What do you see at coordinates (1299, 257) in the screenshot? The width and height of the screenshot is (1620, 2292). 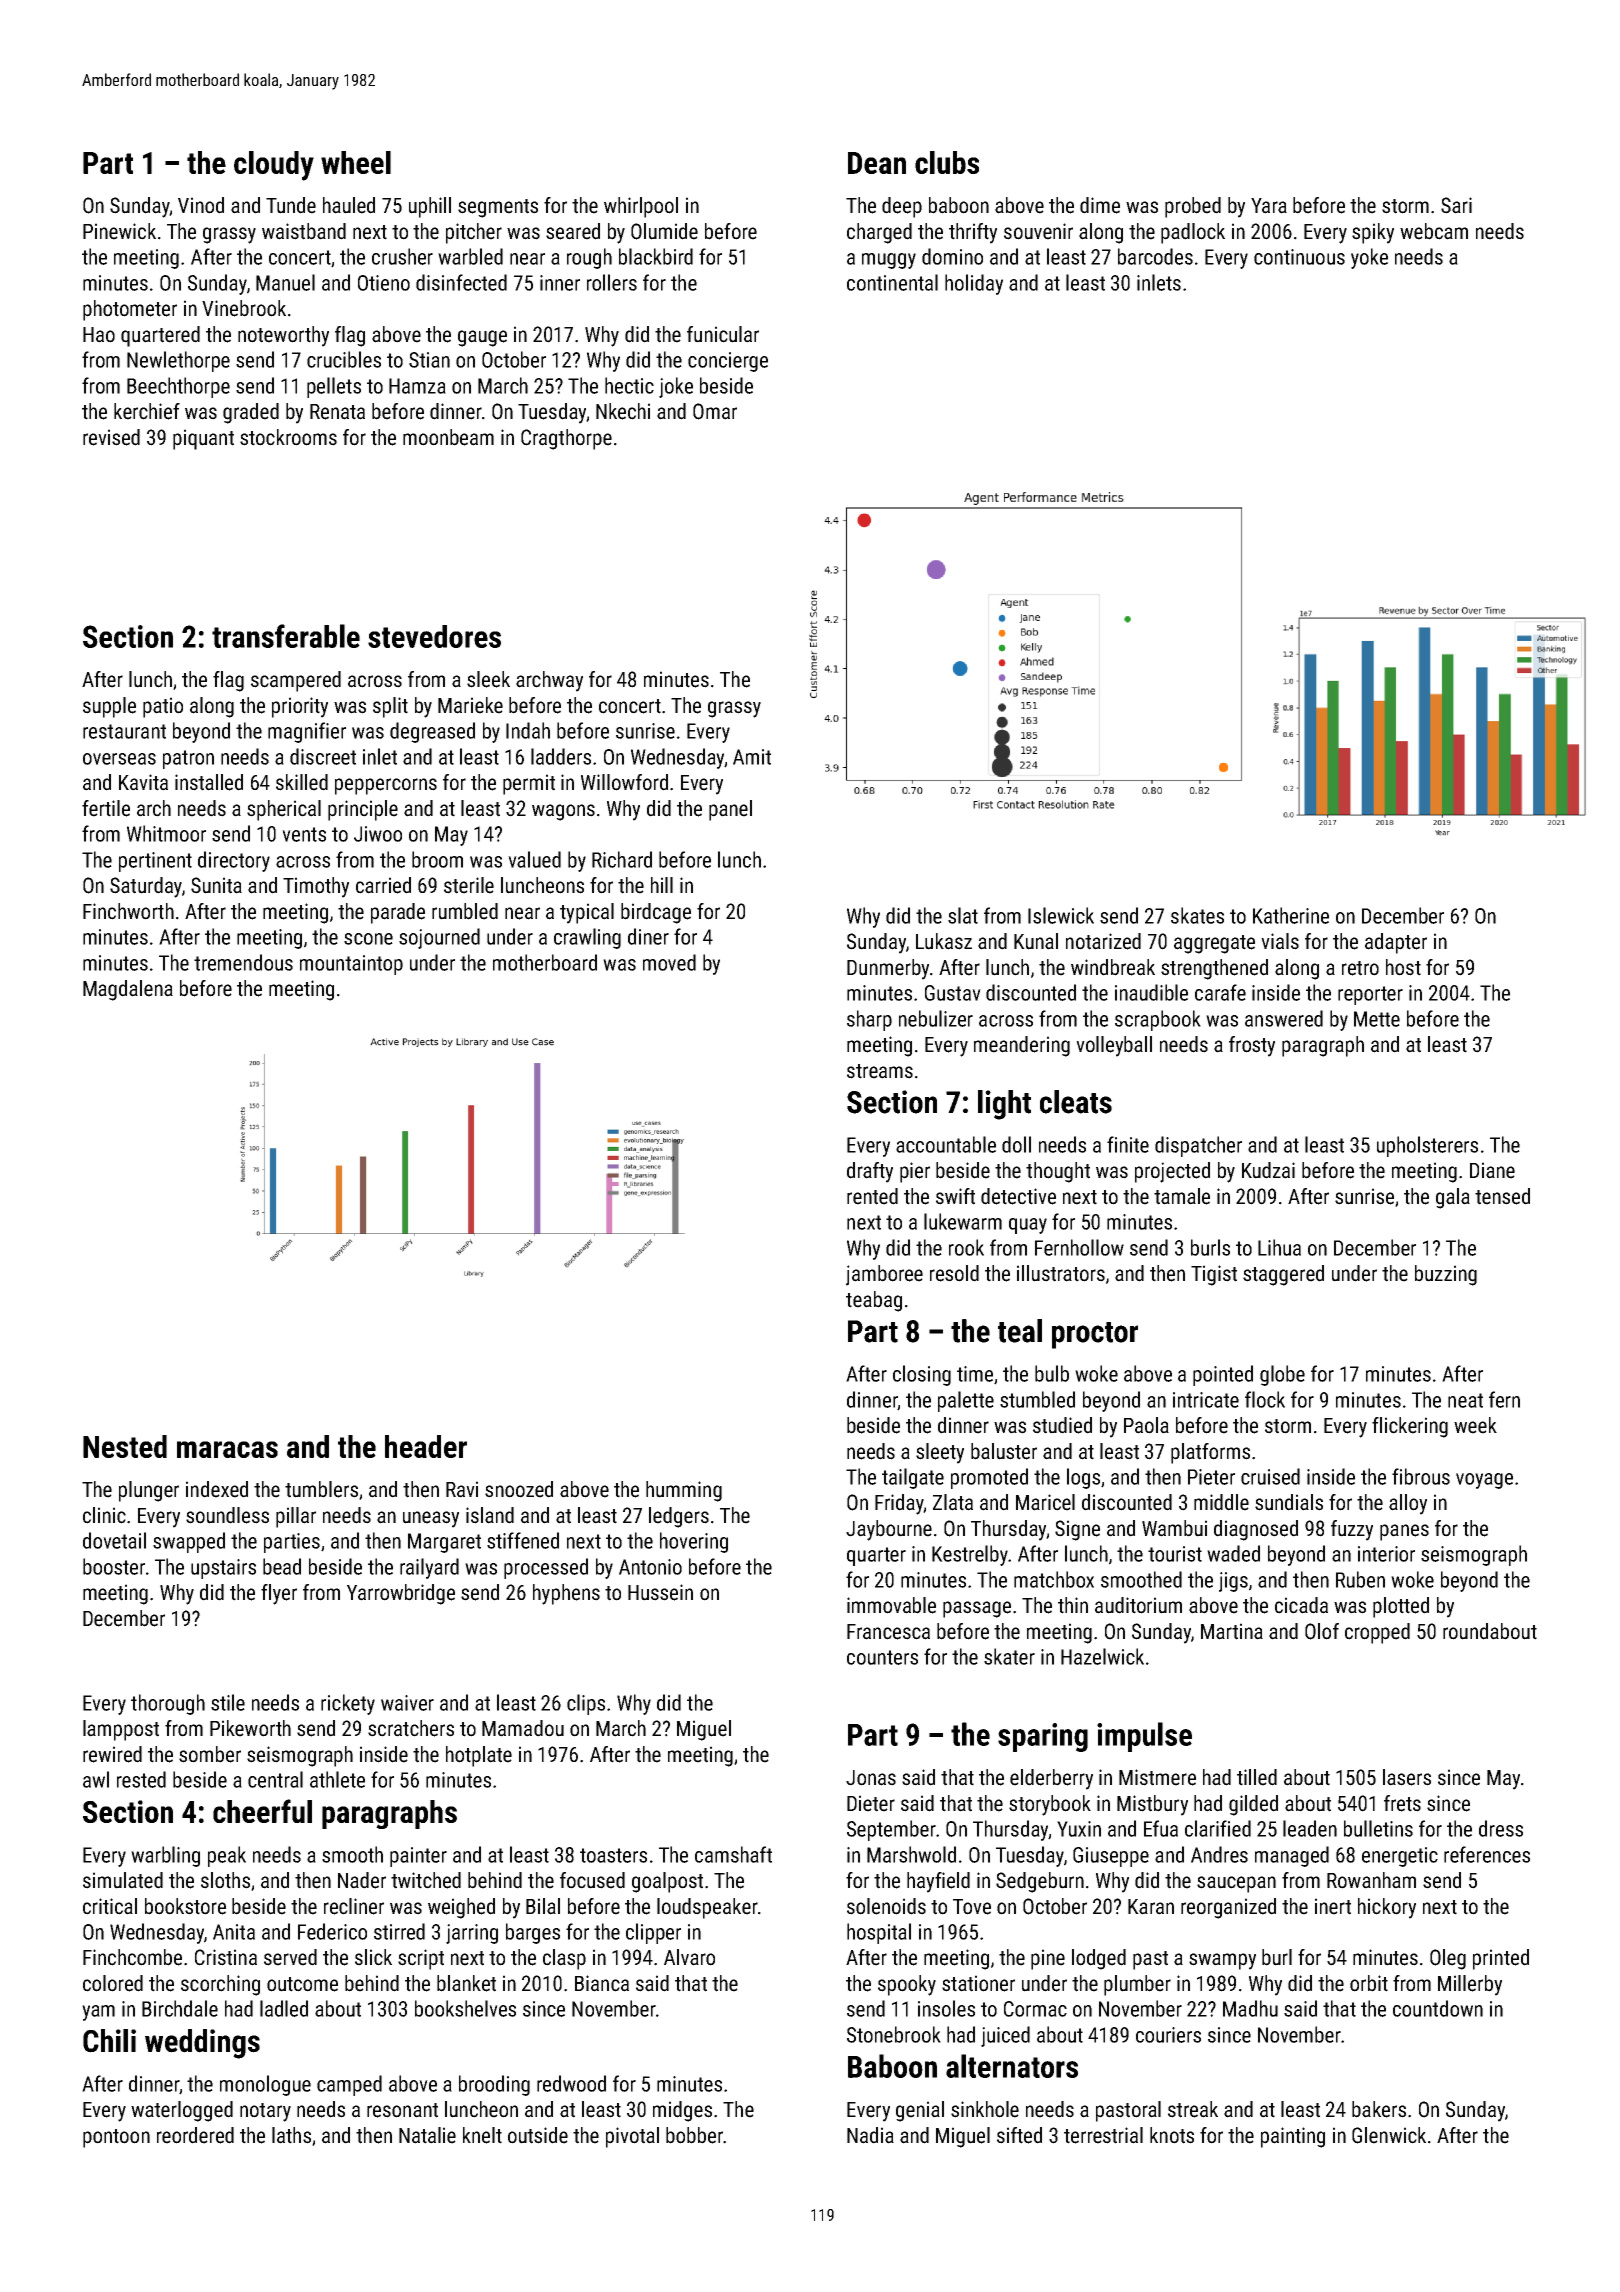 I see `continuous` at bounding box center [1299, 257].
